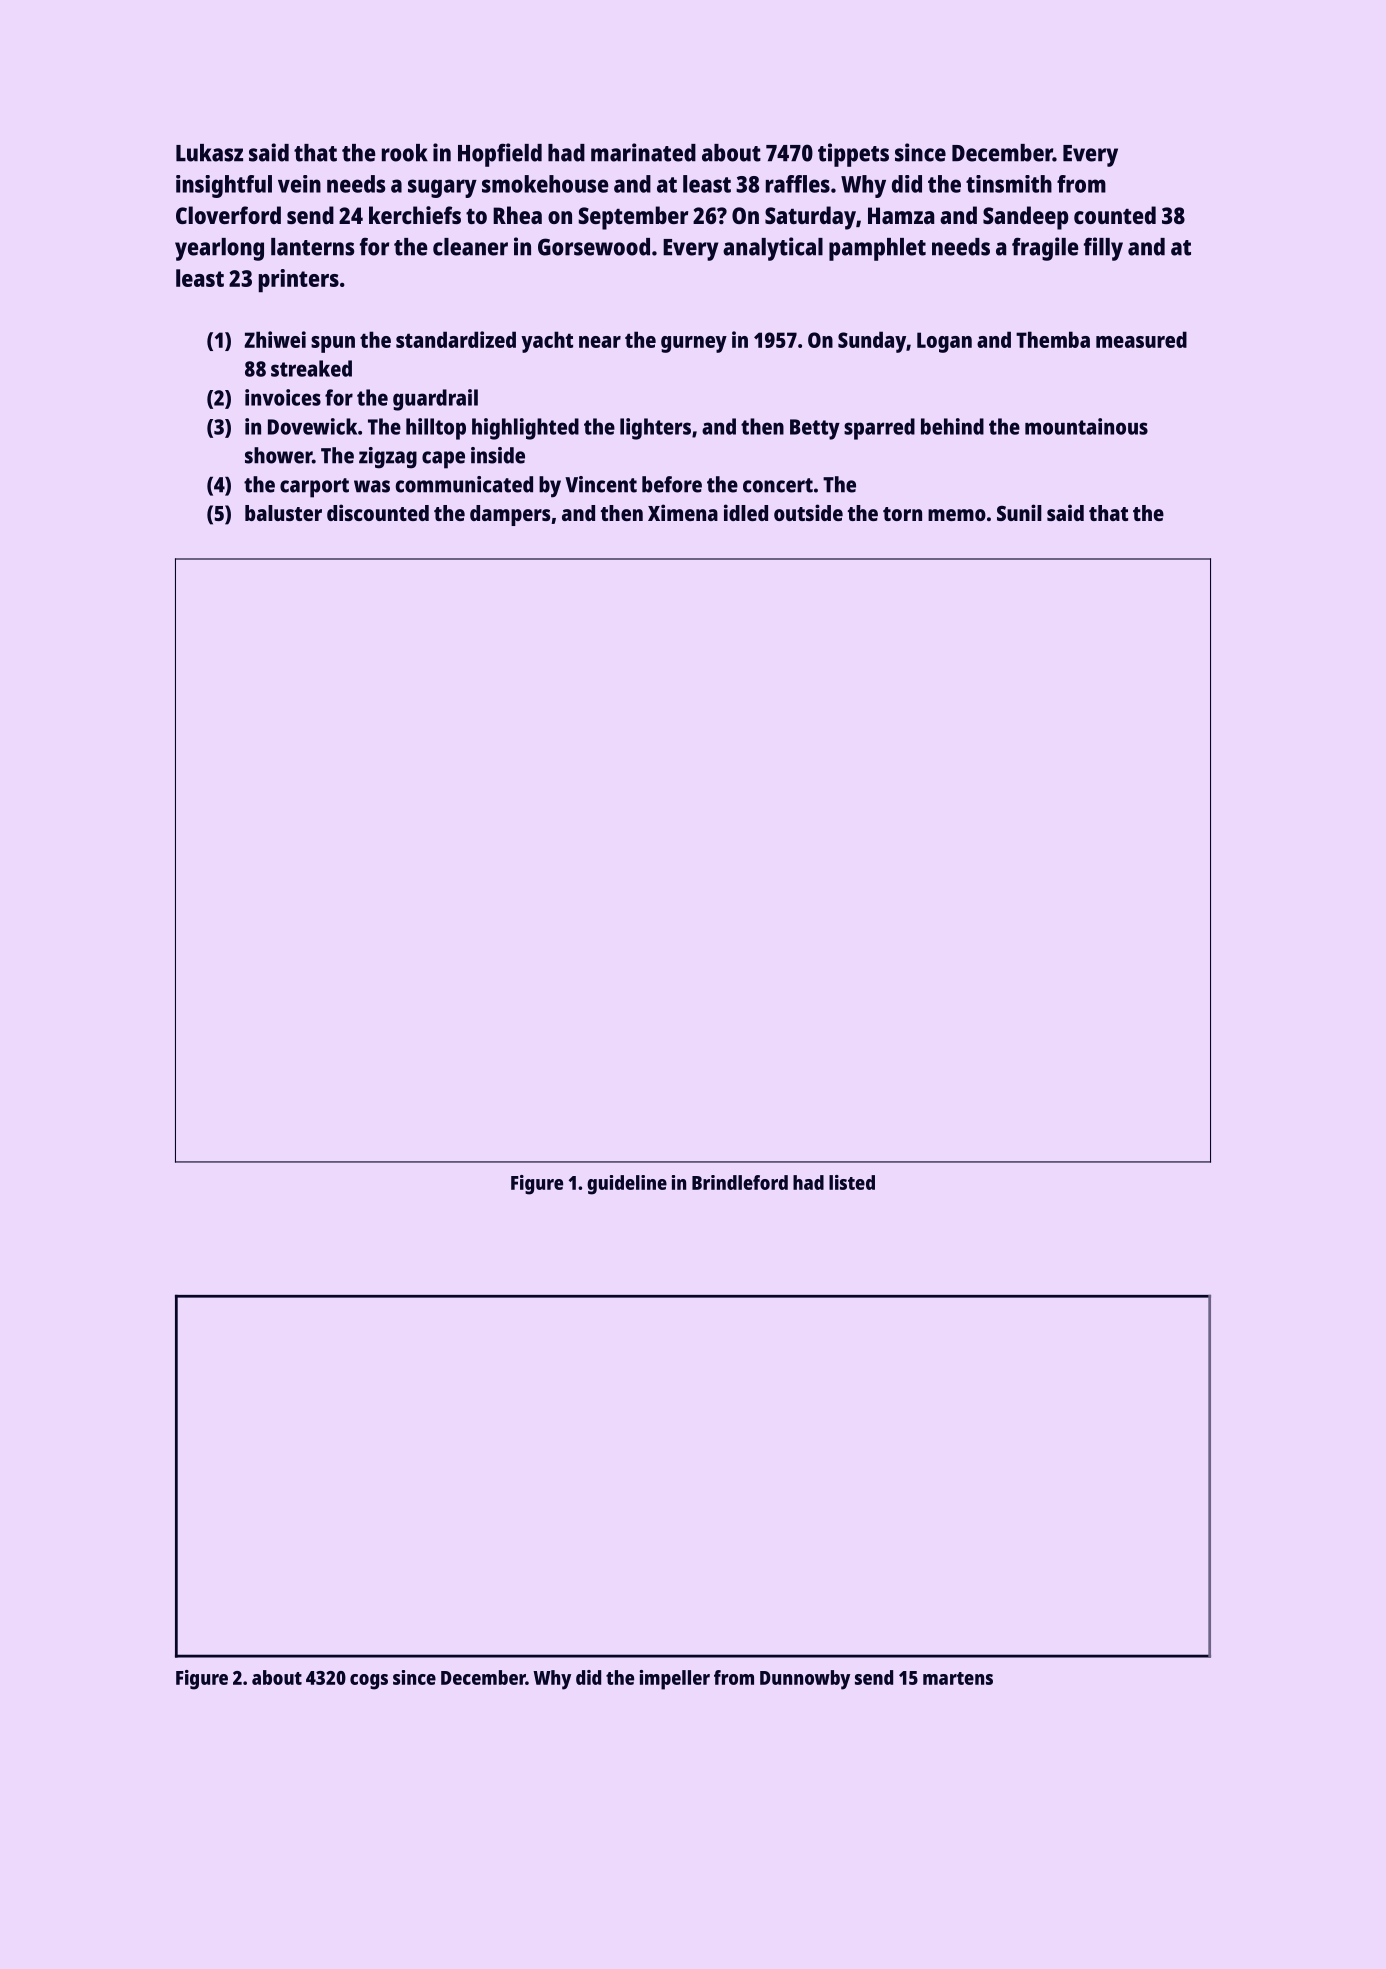 The height and width of the page is (1969, 1386). What do you see at coordinates (369, 1682) in the page?
I see `cogs` at bounding box center [369, 1682].
